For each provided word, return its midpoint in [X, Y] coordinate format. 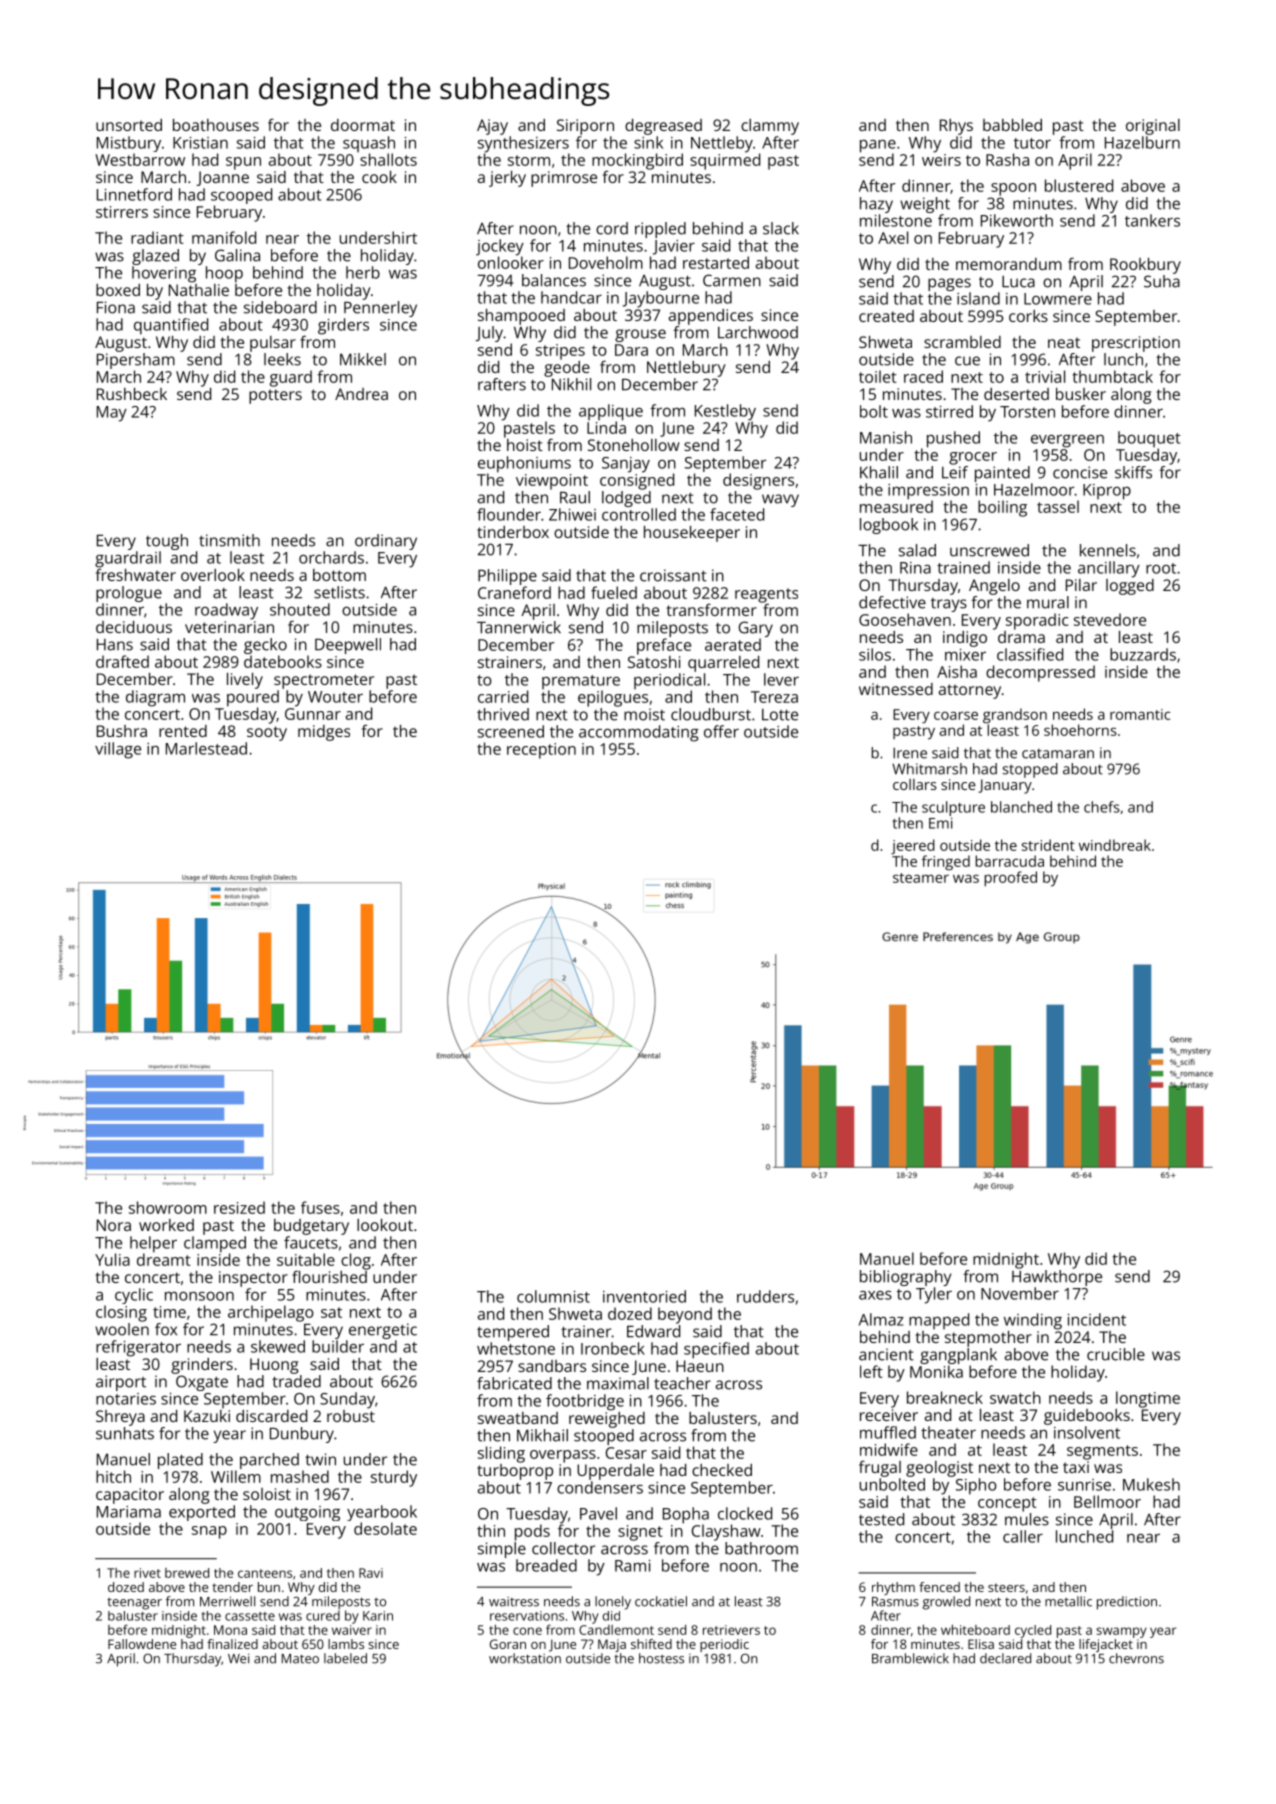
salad [917, 550]
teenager [134, 1604]
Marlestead [206, 748]
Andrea [361, 394]
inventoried [644, 1296]
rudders [765, 1296]
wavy [780, 500]
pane [878, 146]
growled [946, 1603]
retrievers [731, 1630]
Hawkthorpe [1057, 1278]
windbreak [1115, 845]
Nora [114, 1225]
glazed [155, 257]
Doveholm [606, 262]
